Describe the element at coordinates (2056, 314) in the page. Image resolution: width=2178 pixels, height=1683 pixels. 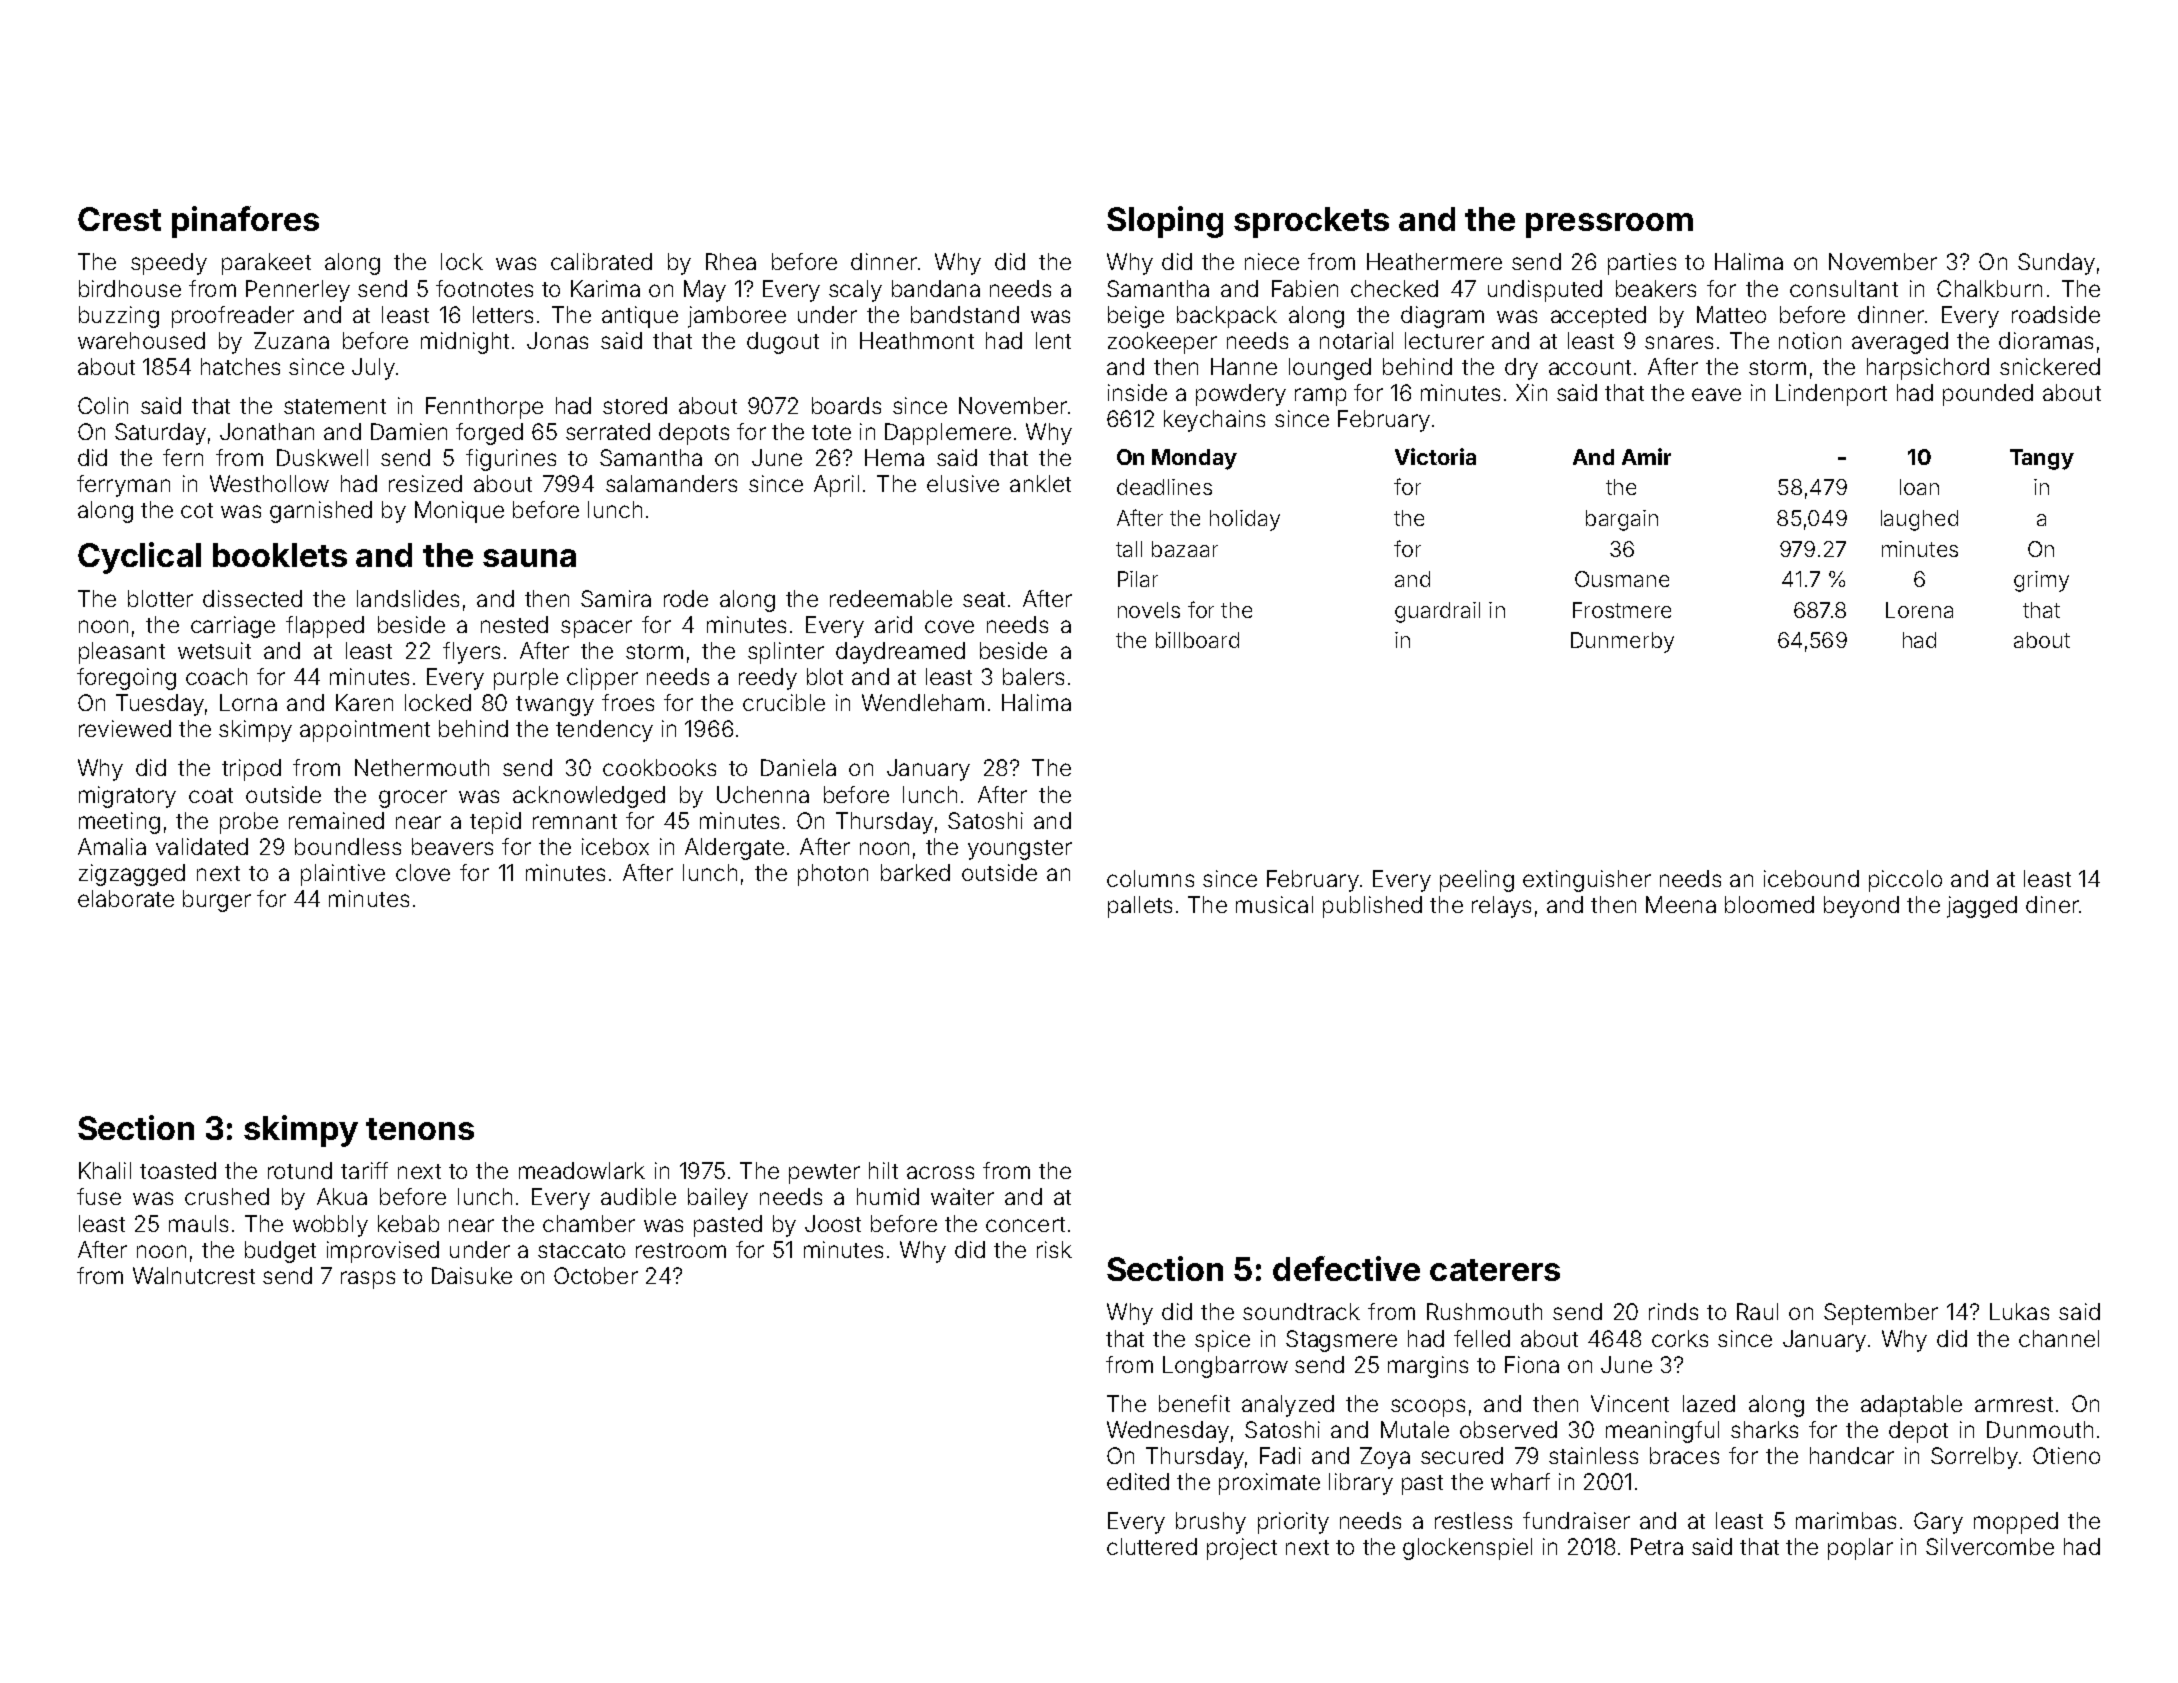
I see `roadside` at that location.
